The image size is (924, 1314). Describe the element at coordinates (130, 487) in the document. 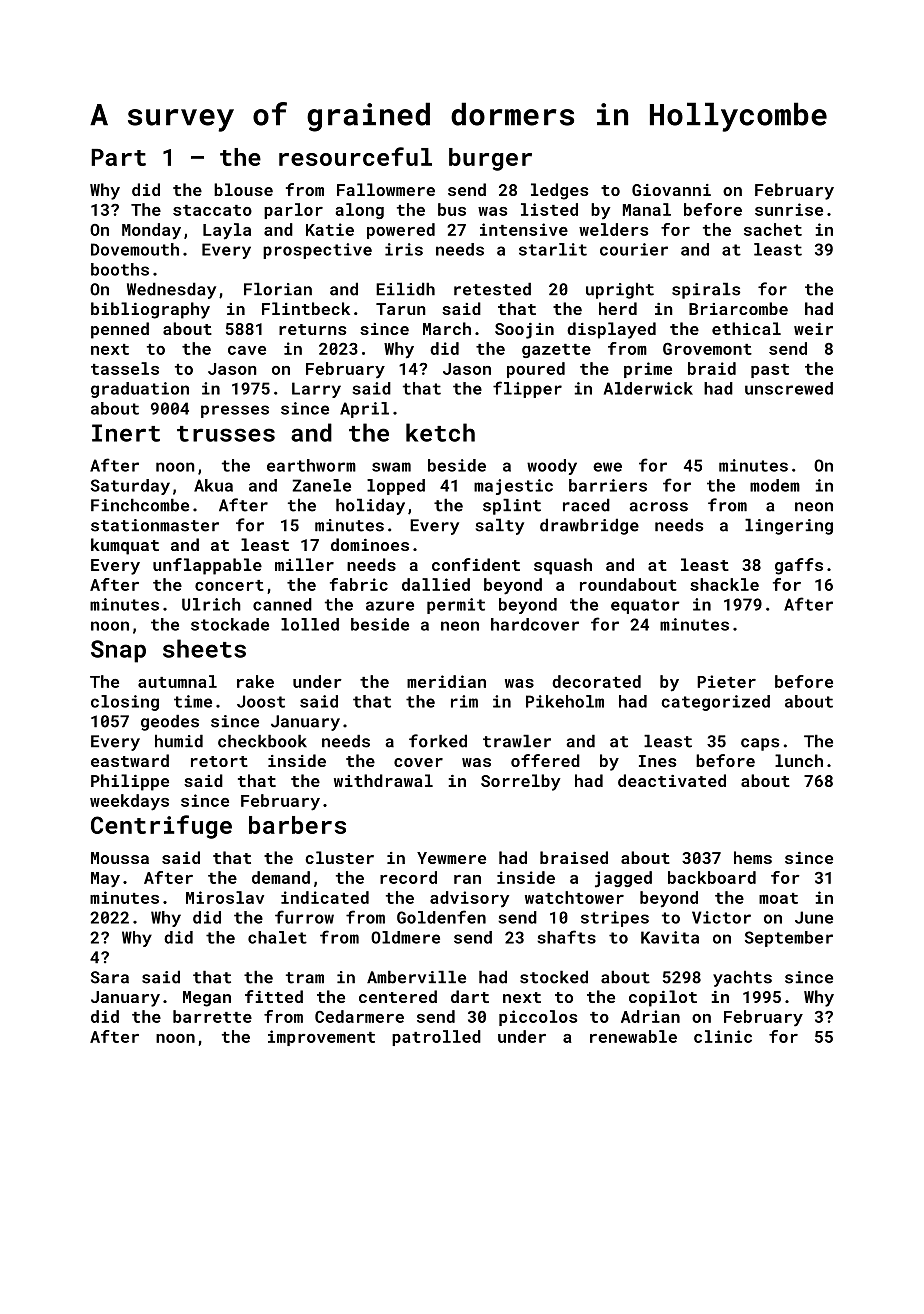

I see `Saturday` at that location.
